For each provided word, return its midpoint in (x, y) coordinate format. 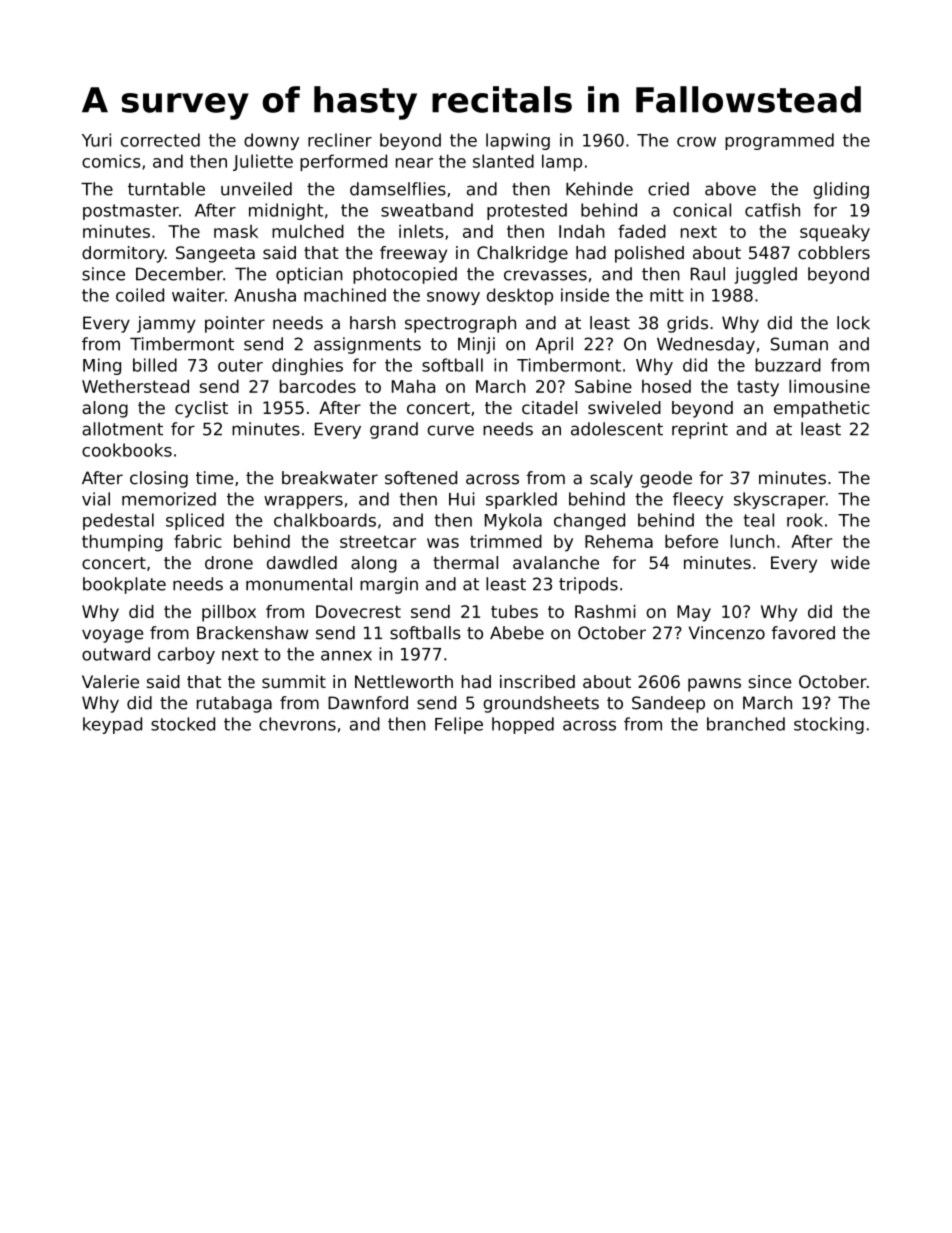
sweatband (427, 210)
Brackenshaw (252, 633)
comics (111, 161)
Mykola (513, 521)
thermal (465, 562)
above (730, 189)
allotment (122, 429)
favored (803, 633)
